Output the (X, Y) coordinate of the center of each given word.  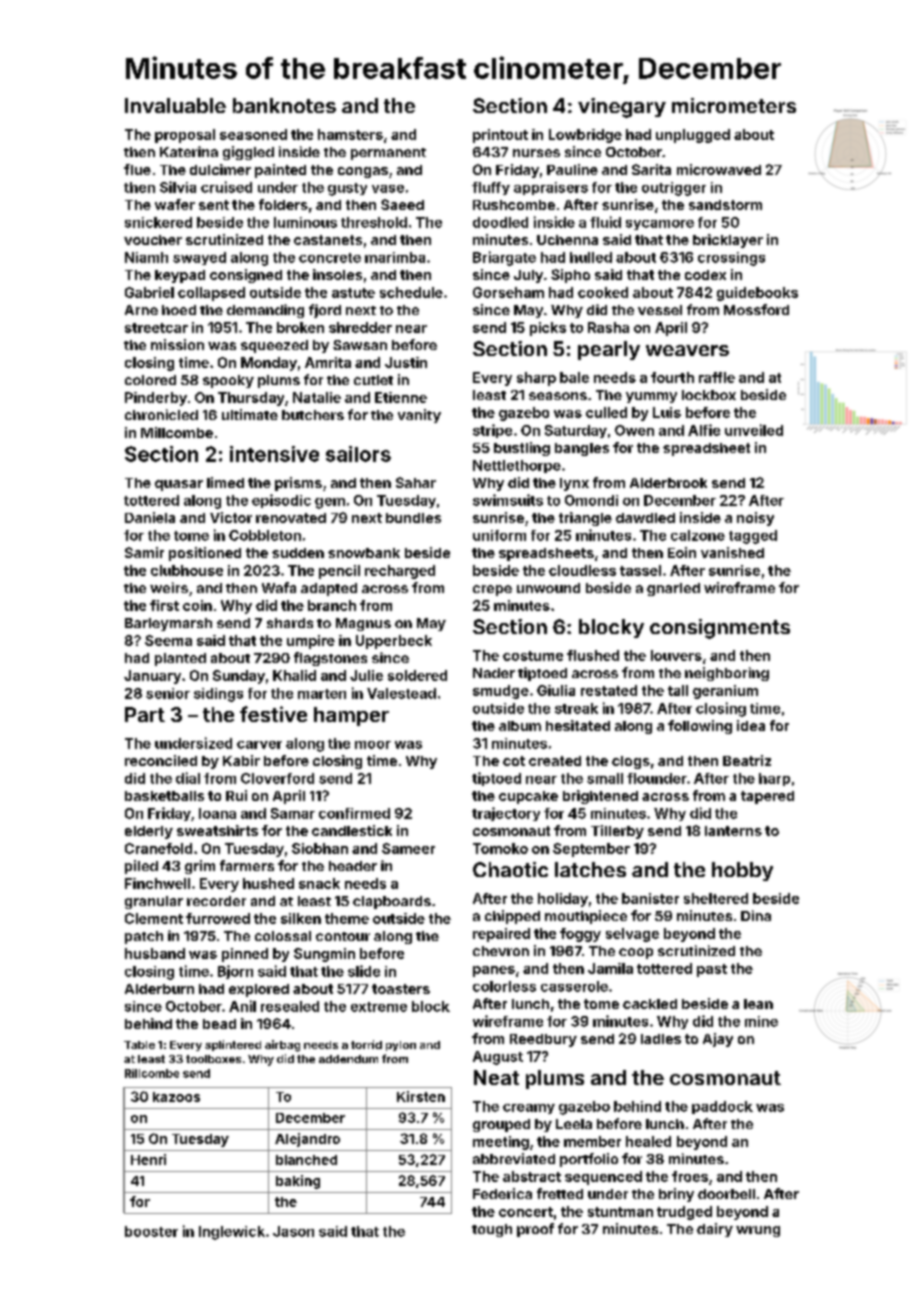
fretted (560, 1193)
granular (154, 902)
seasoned (253, 134)
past (712, 970)
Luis (667, 412)
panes (494, 971)
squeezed (274, 346)
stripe (492, 431)
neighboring (727, 674)
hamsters (350, 134)
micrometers (734, 105)
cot (514, 761)
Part (145, 714)
